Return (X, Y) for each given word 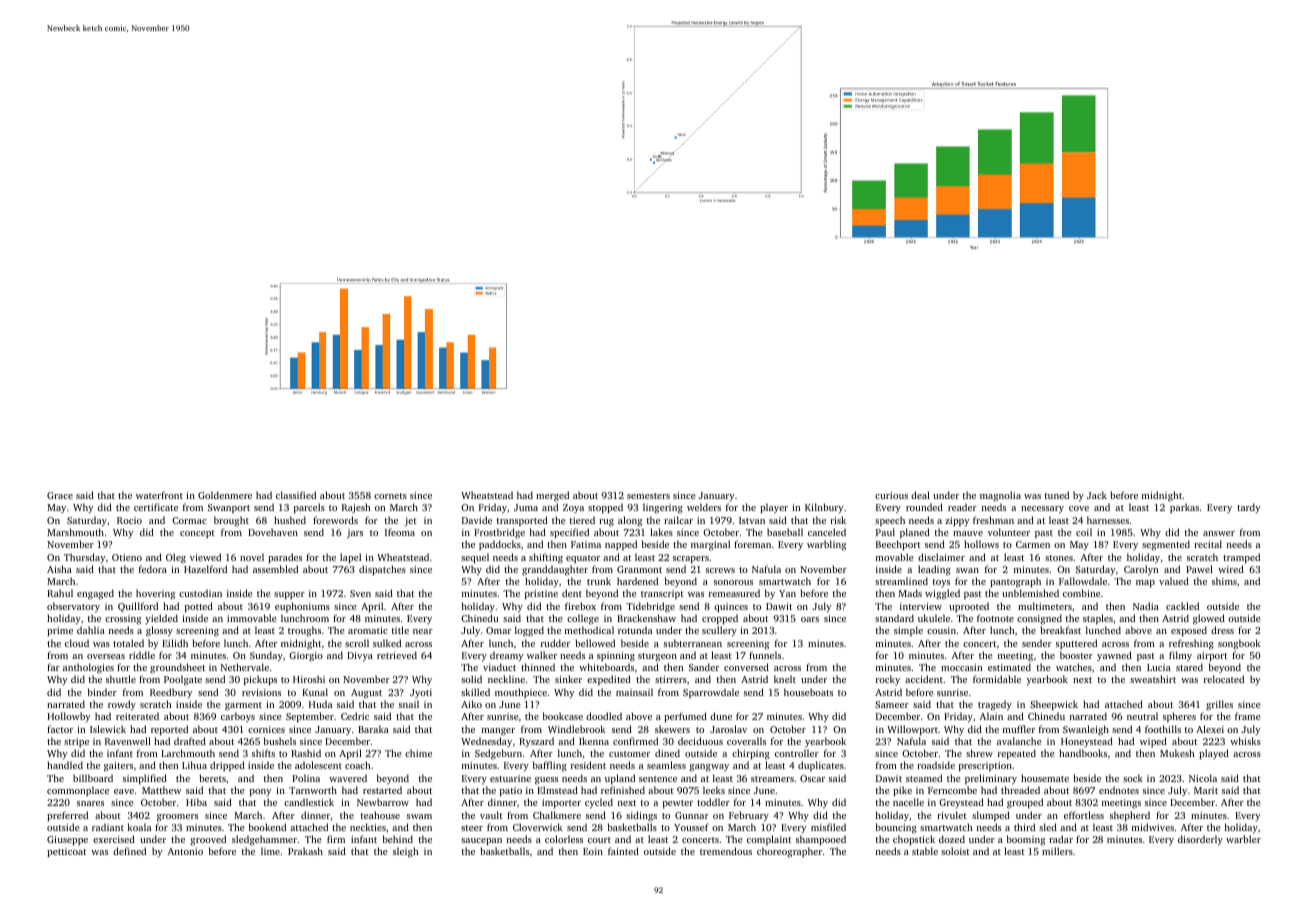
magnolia (1000, 496)
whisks (1245, 741)
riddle (142, 655)
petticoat (66, 852)
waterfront (159, 495)
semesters (648, 496)
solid (471, 679)
